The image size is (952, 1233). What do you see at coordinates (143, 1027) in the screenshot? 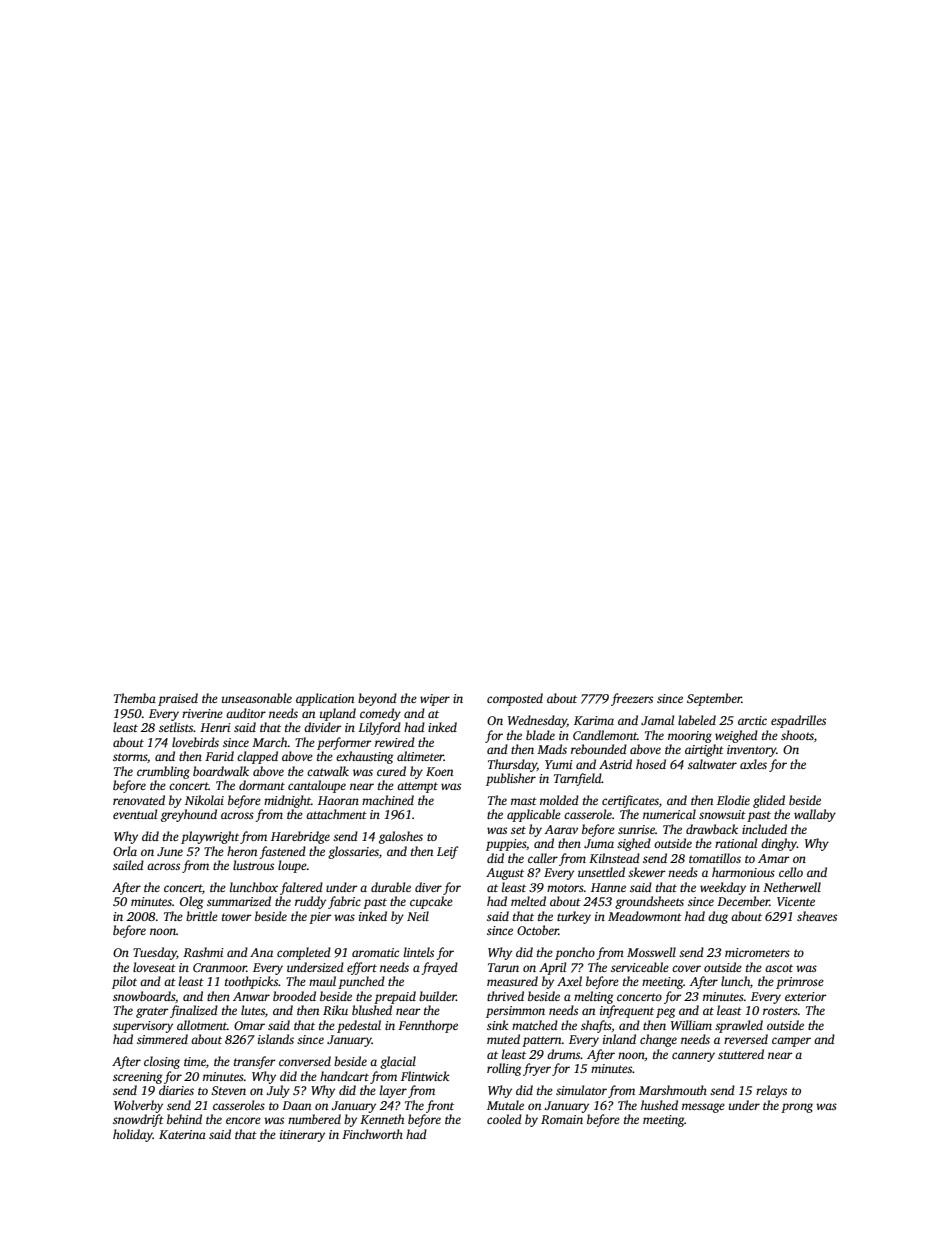
I see `supervisory` at bounding box center [143, 1027].
